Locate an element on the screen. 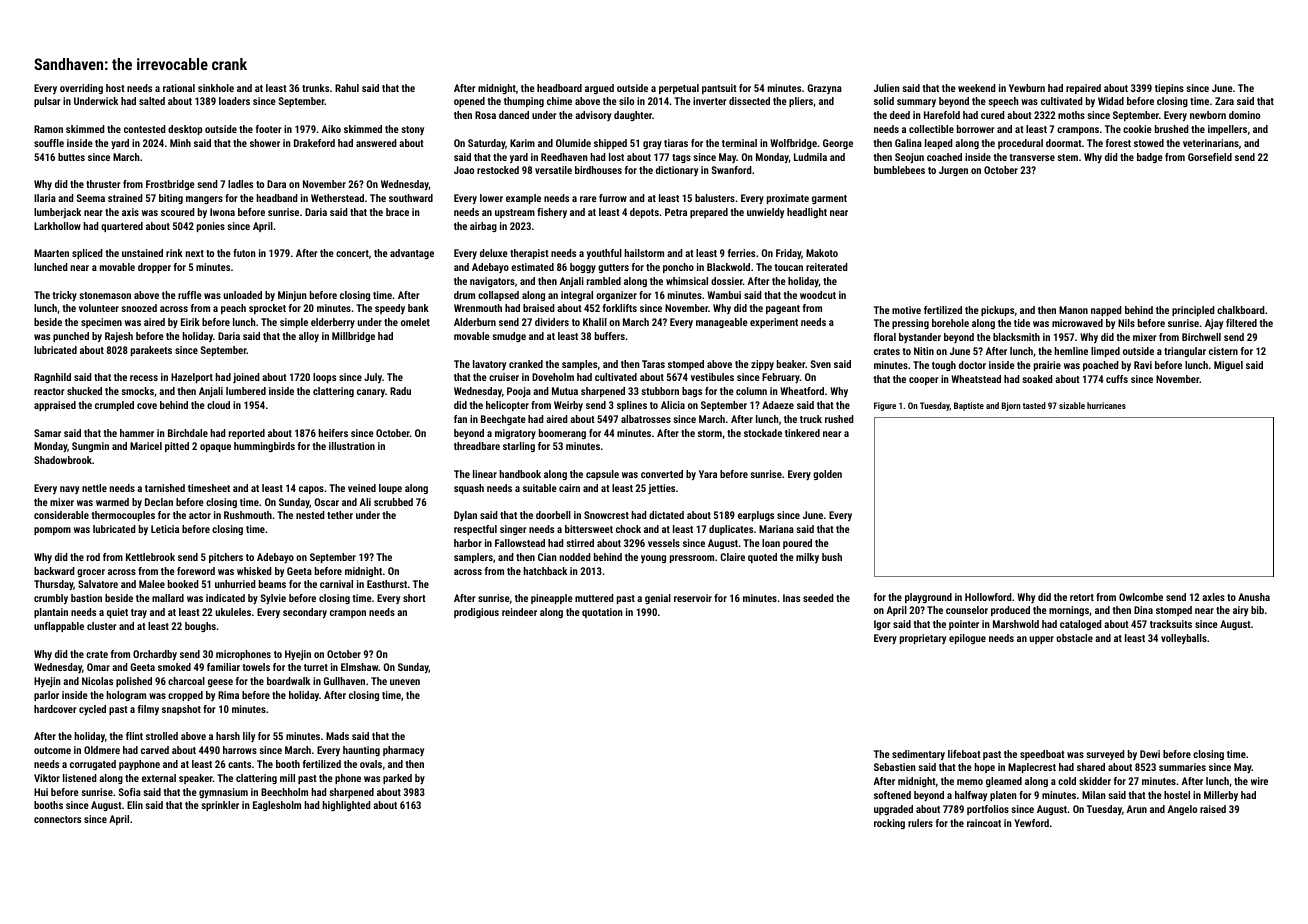 This screenshot has width=1308, height=924. Yewburn is located at coordinates (1027, 88).
